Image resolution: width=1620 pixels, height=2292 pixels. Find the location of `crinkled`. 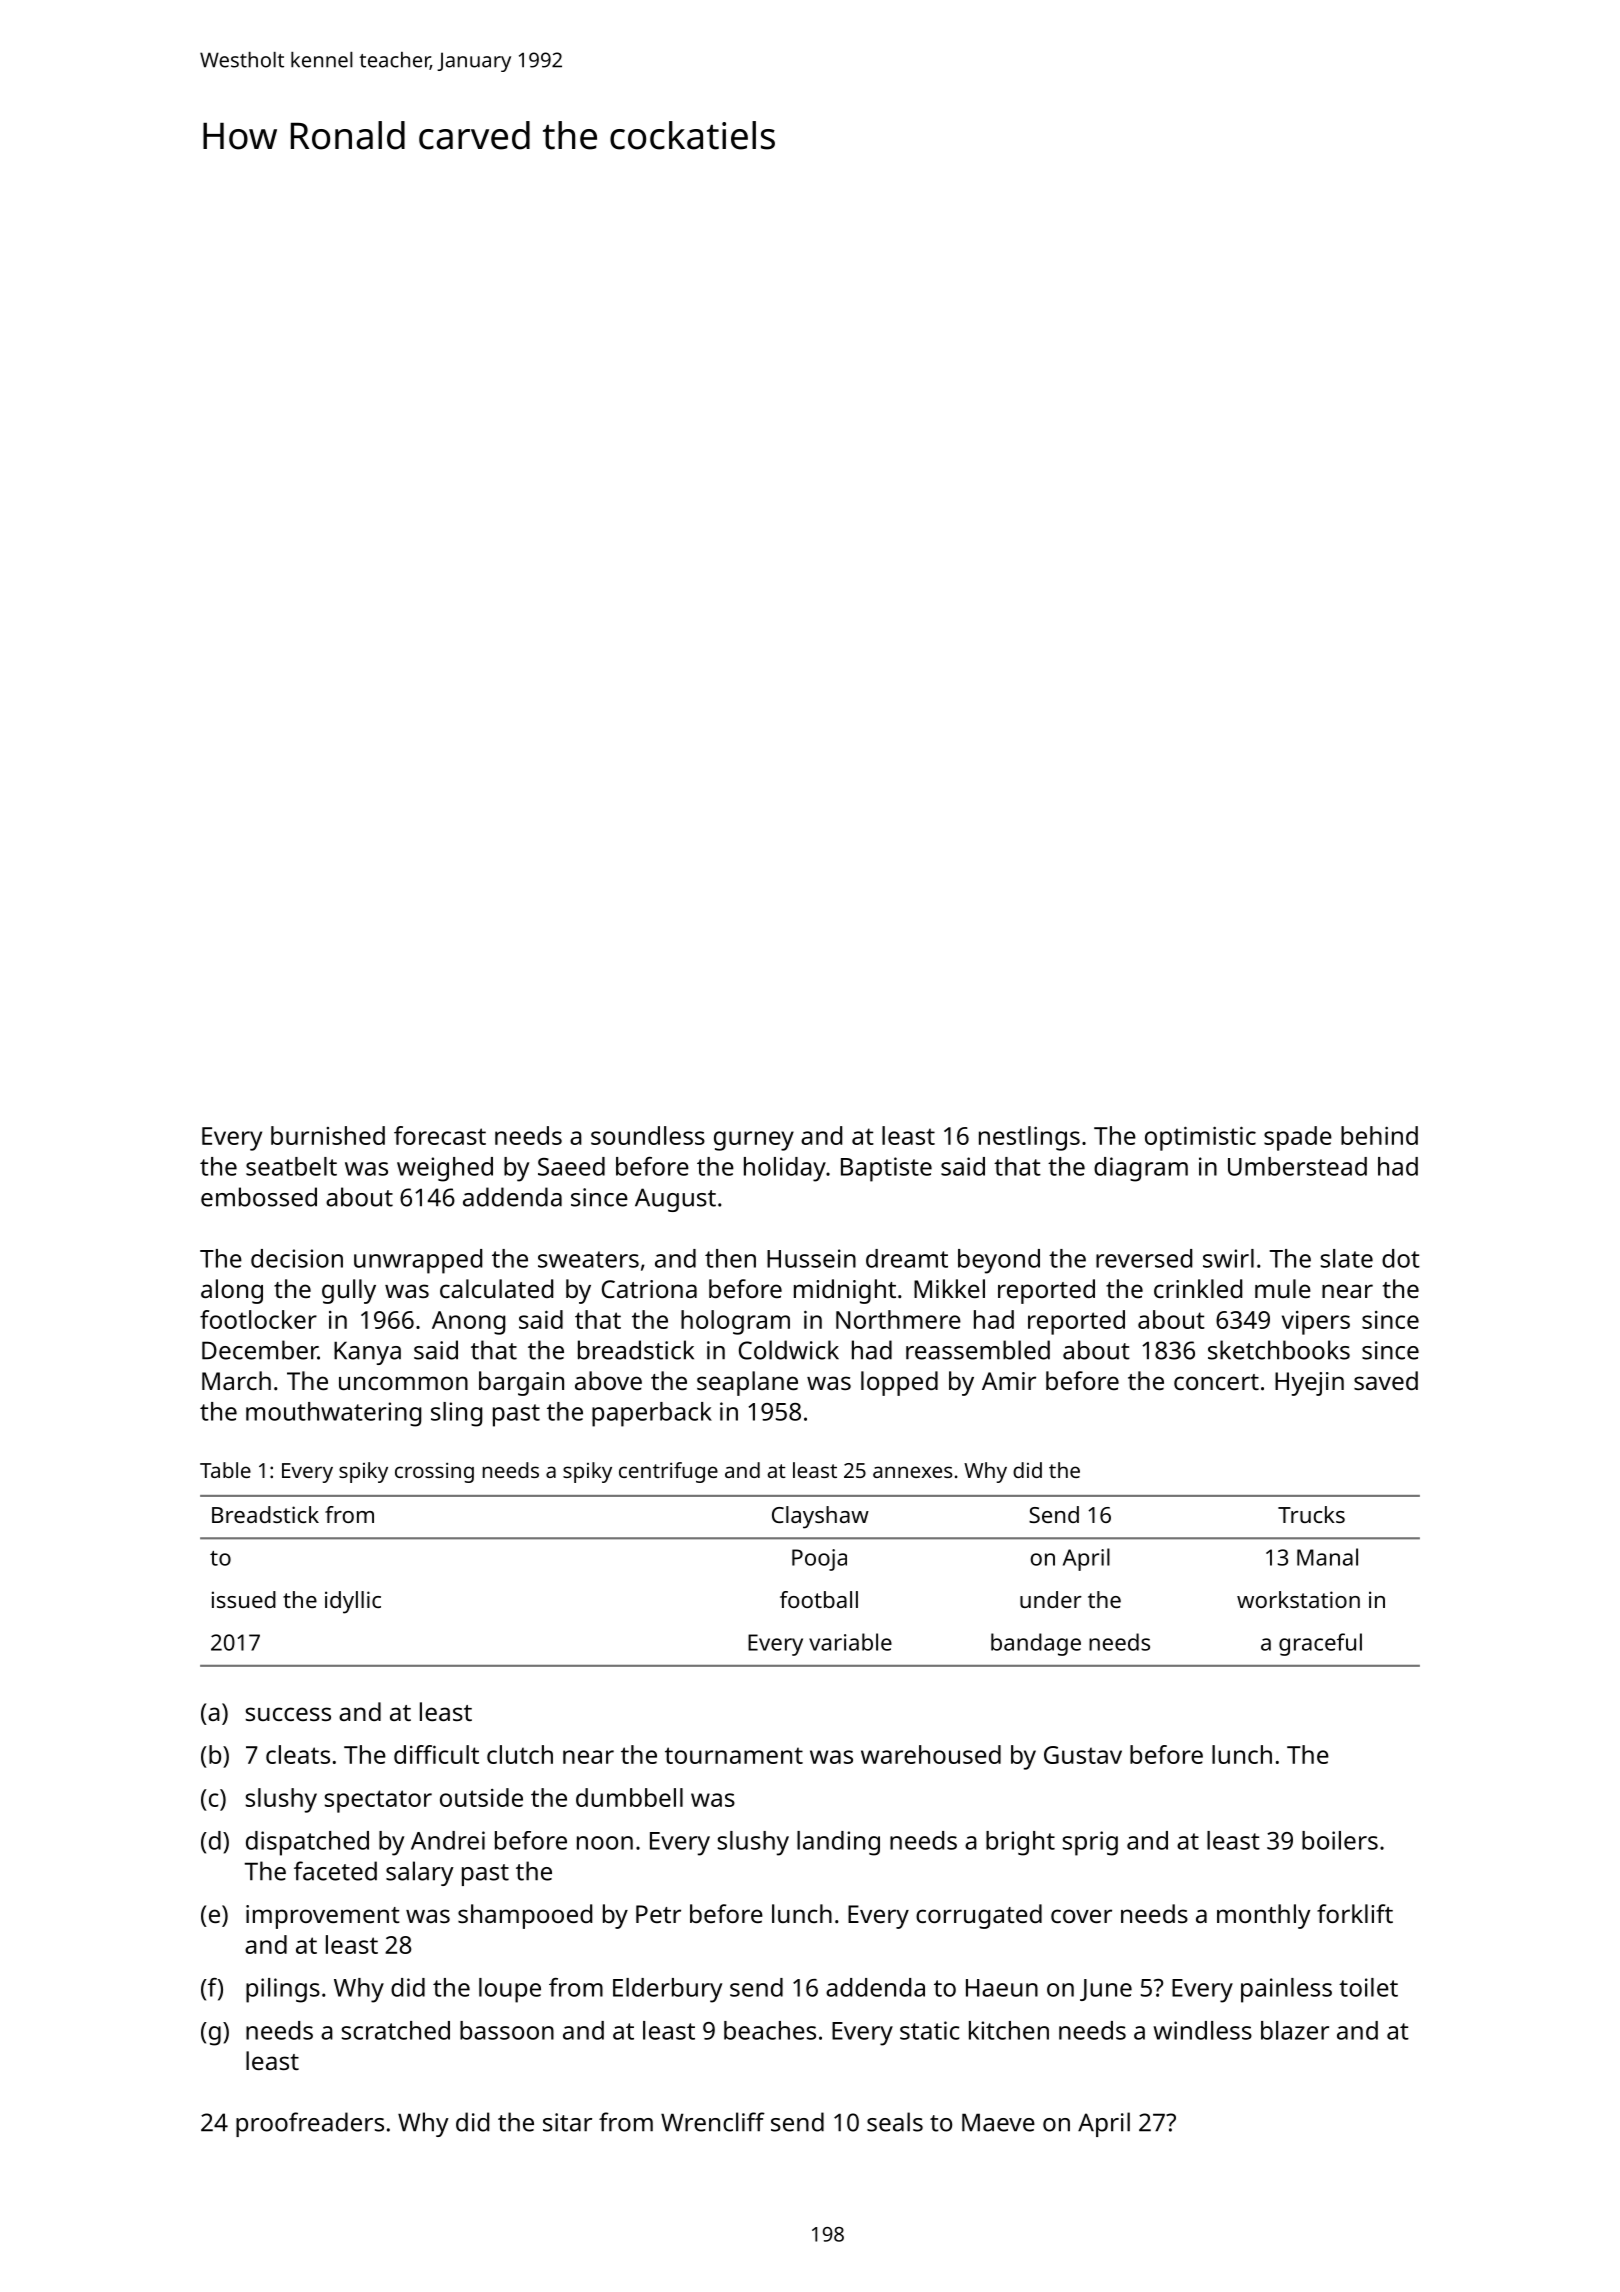

crinkled is located at coordinates (1198, 1288).
